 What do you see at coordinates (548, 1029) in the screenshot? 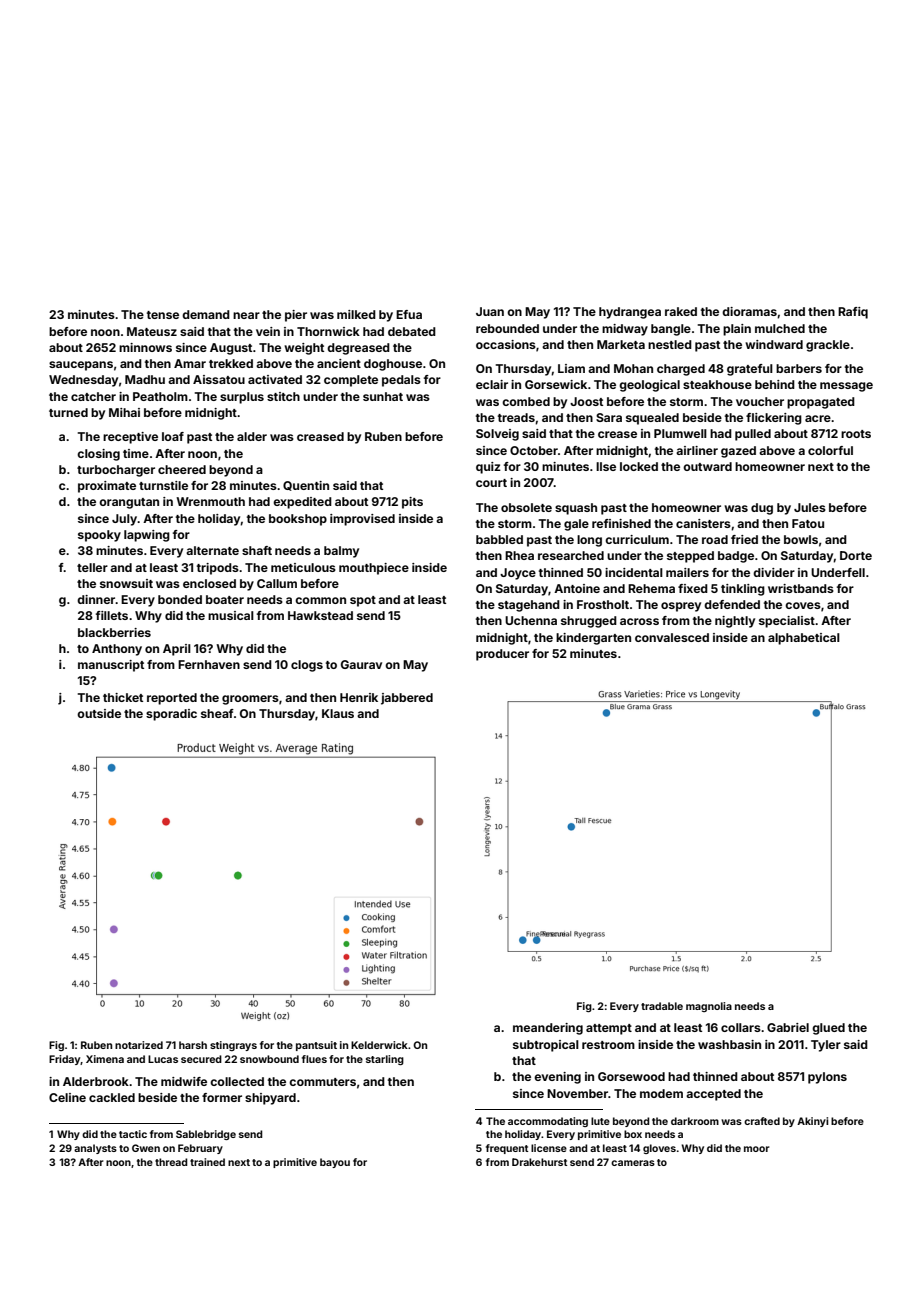
I see `meandering` at bounding box center [548, 1029].
